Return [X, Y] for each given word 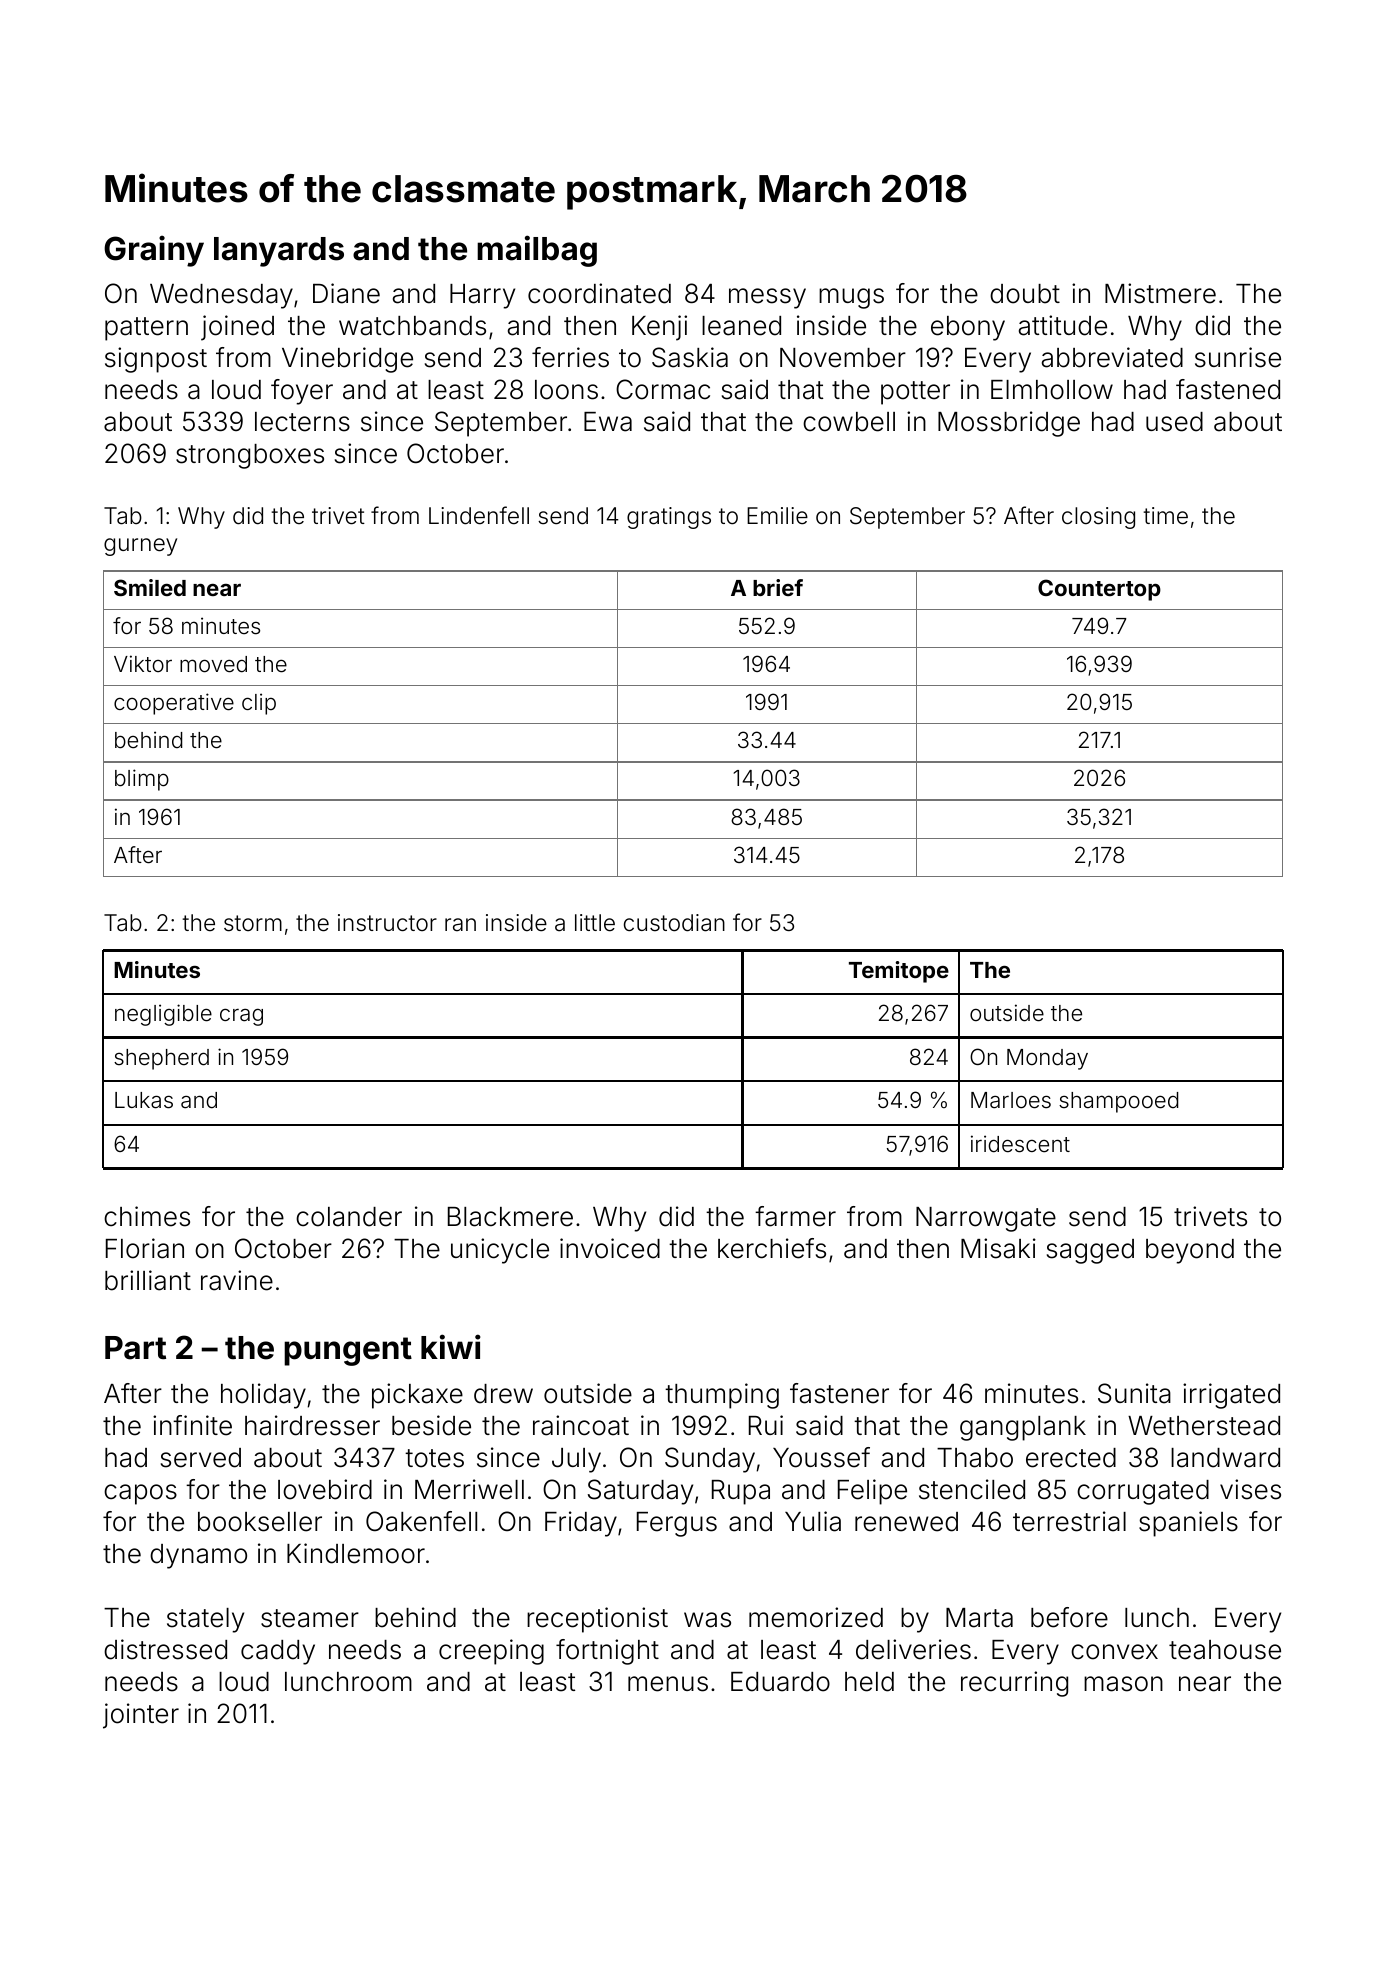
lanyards [279, 252]
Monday [1047, 1059]
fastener [839, 1393]
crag [241, 1017]
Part [135, 1348]
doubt [1025, 294]
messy [767, 298]
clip [259, 704]
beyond [1190, 1251]
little [595, 923]
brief [778, 587]
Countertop [1099, 590]
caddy [278, 1652]
